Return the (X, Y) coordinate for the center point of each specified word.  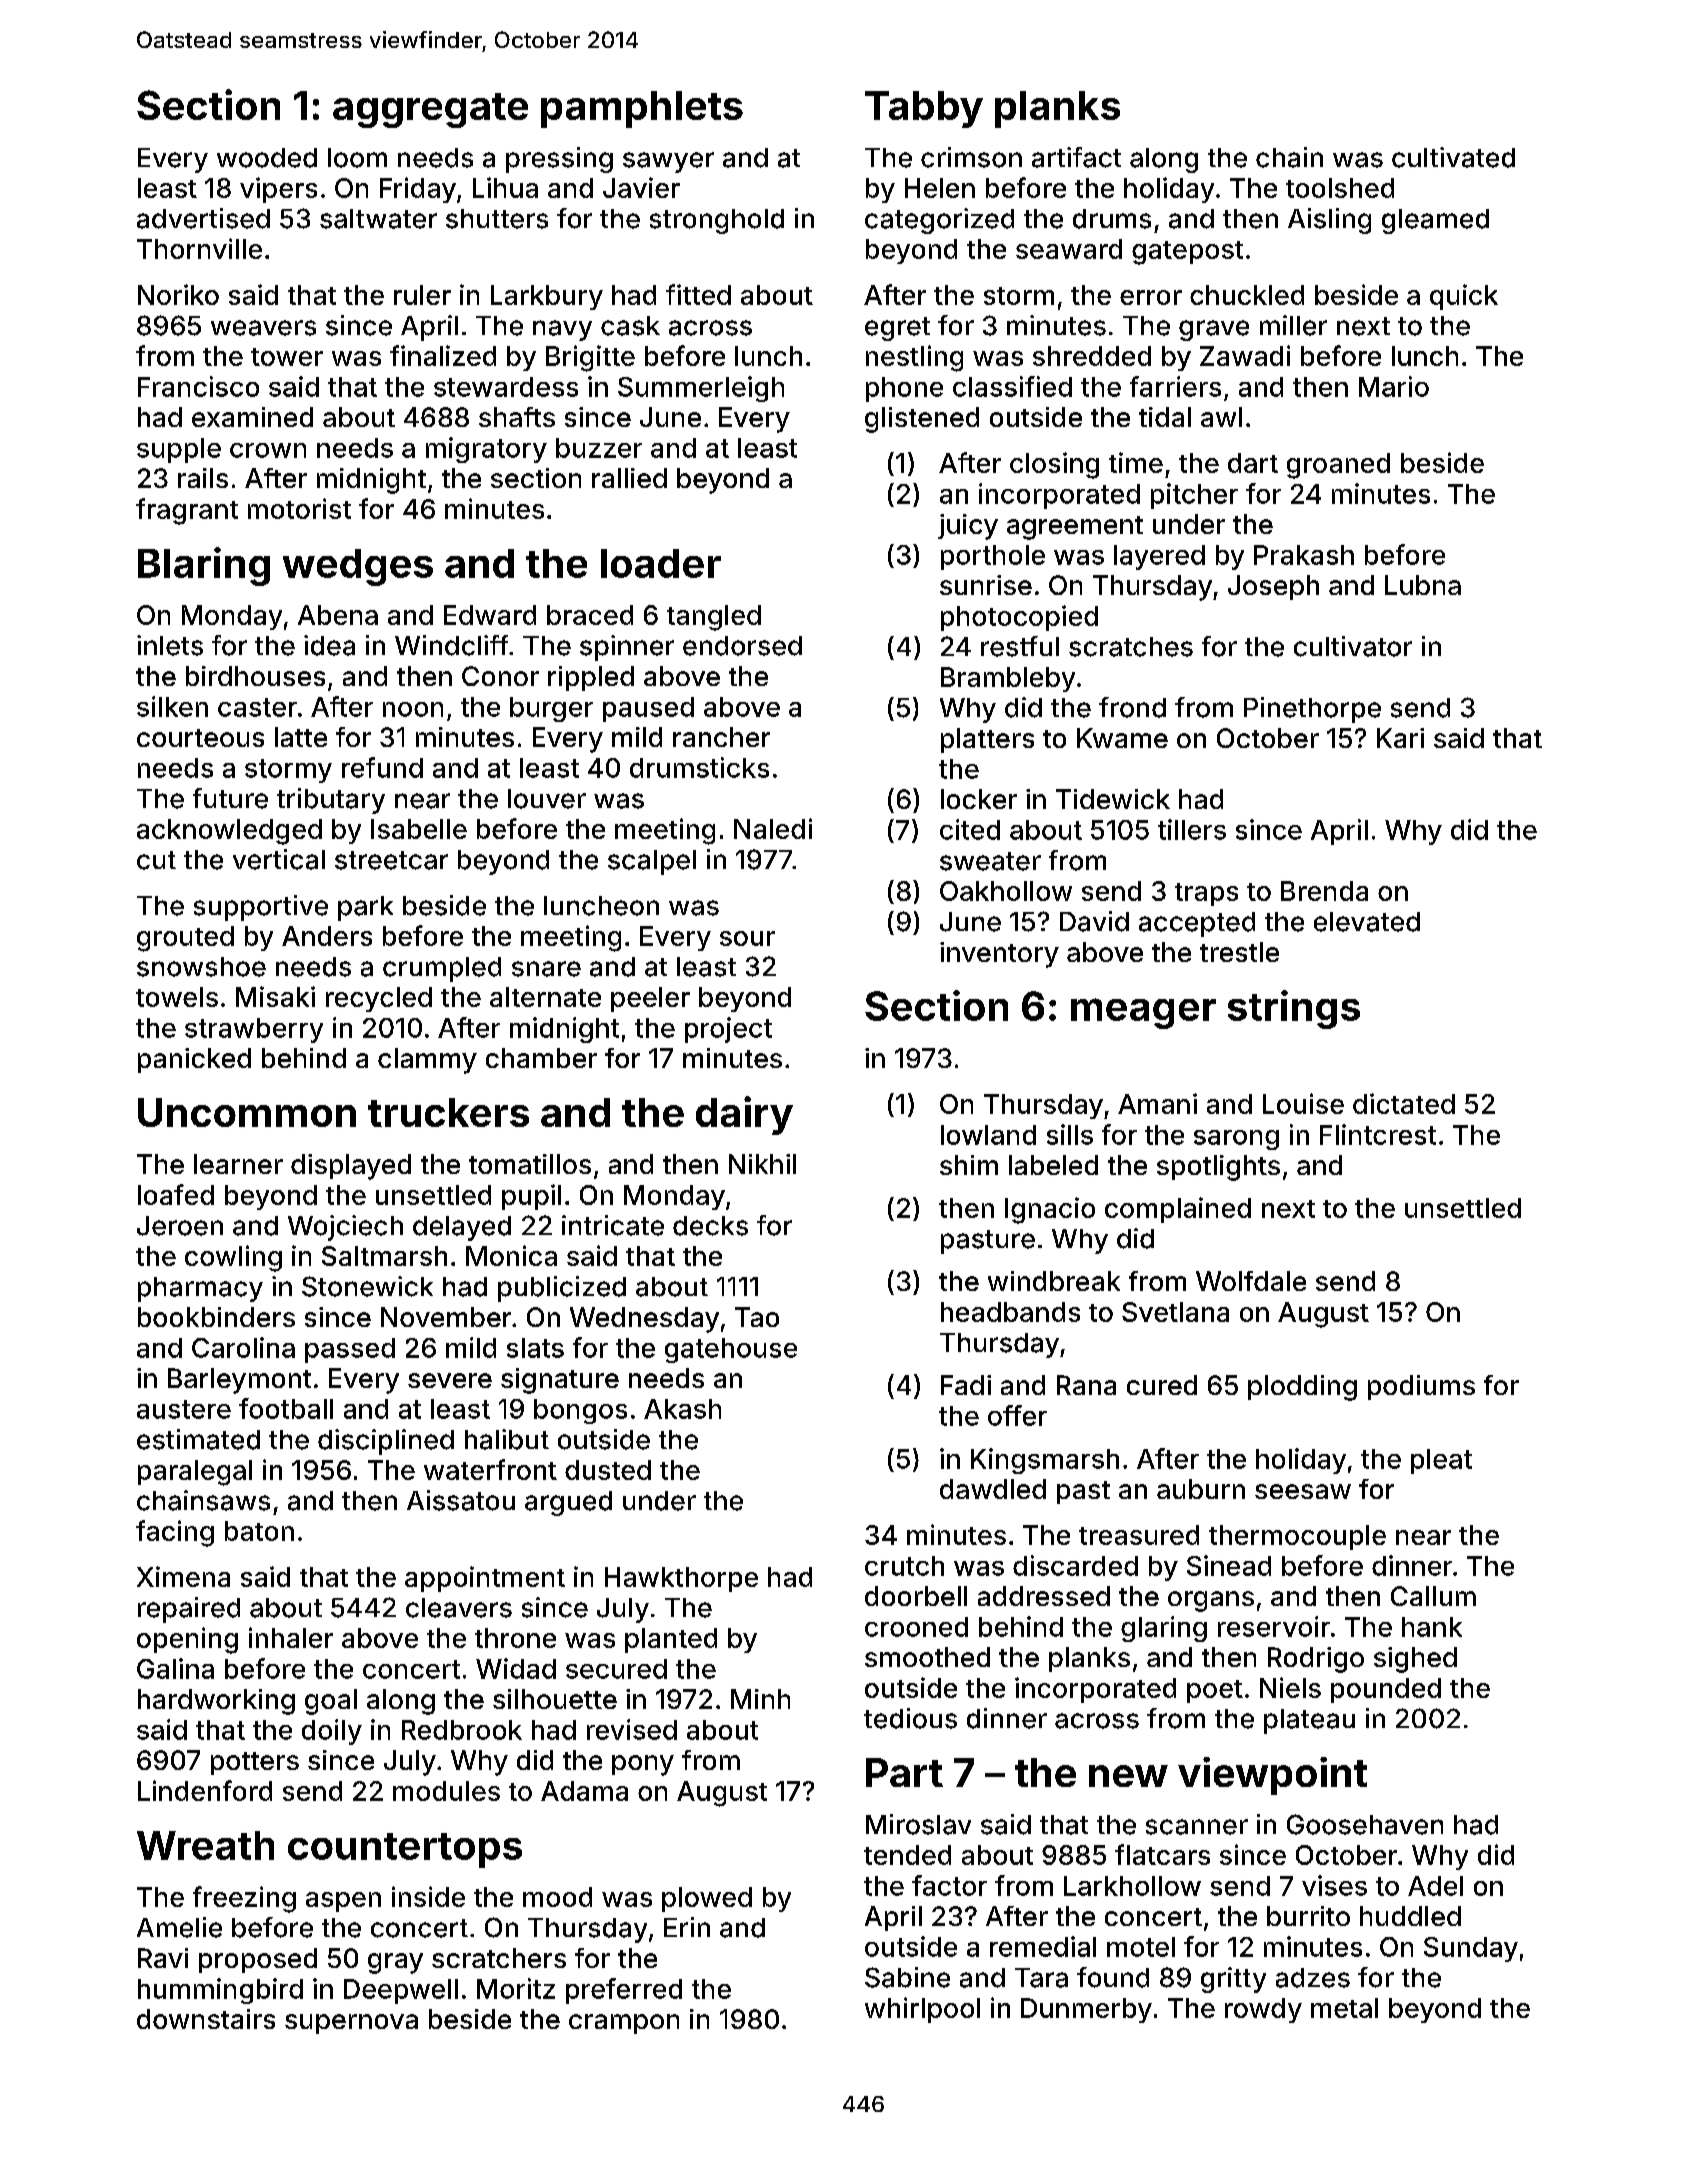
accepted (1197, 924)
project (728, 1030)
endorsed (742, 646)
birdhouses (255, 676)
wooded (267, 158)
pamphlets (642, 109)
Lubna (1423, 585)
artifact (1076, 157)
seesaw (1303, 1491)
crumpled (442, 969)
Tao (757, 1317)
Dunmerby (1086, 2010)
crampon (624, 2024)
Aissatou (461, 1500)
